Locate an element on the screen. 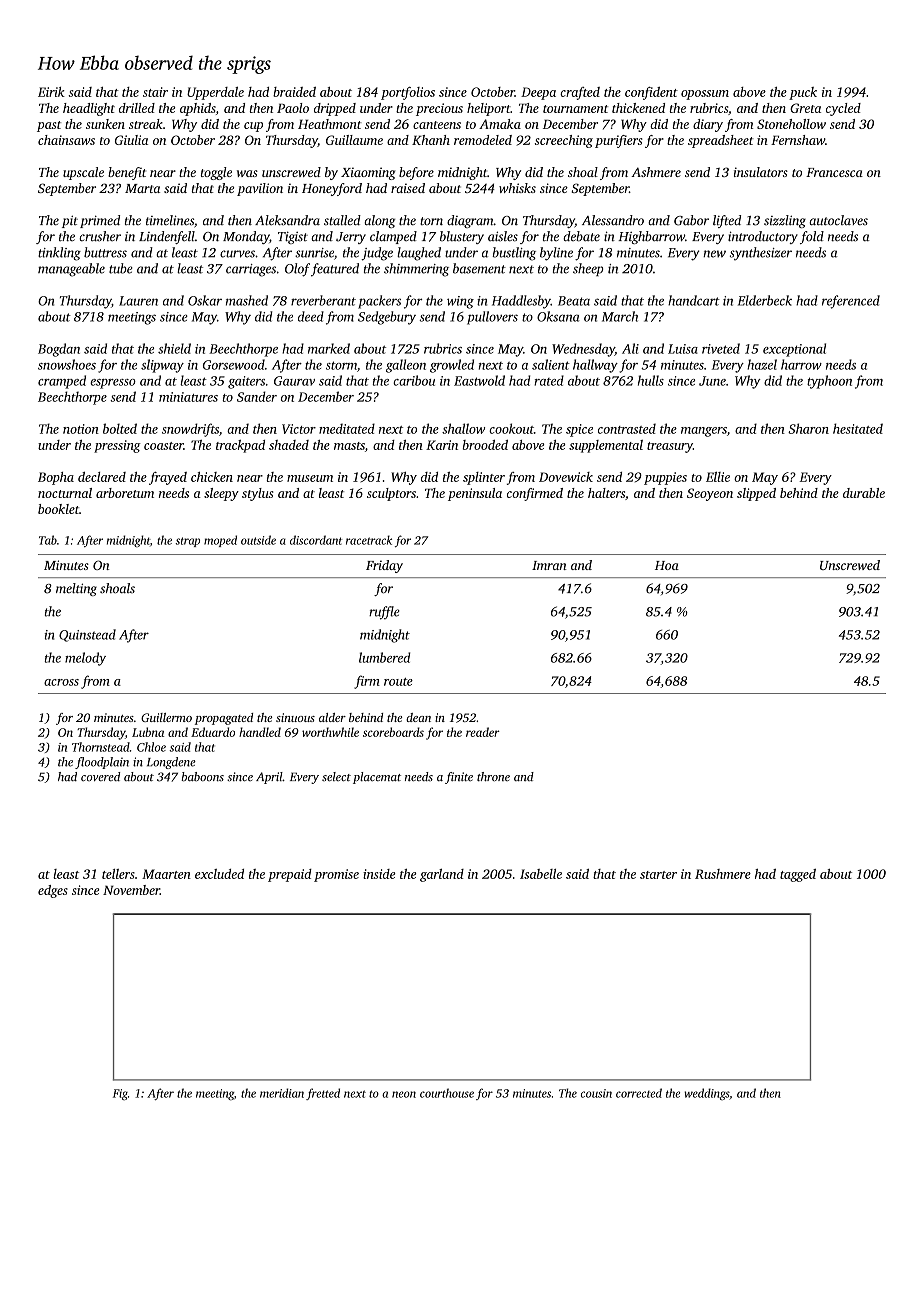 This screenshot has height=1308, width=924. tagged is located at coordinates (798, 875).
